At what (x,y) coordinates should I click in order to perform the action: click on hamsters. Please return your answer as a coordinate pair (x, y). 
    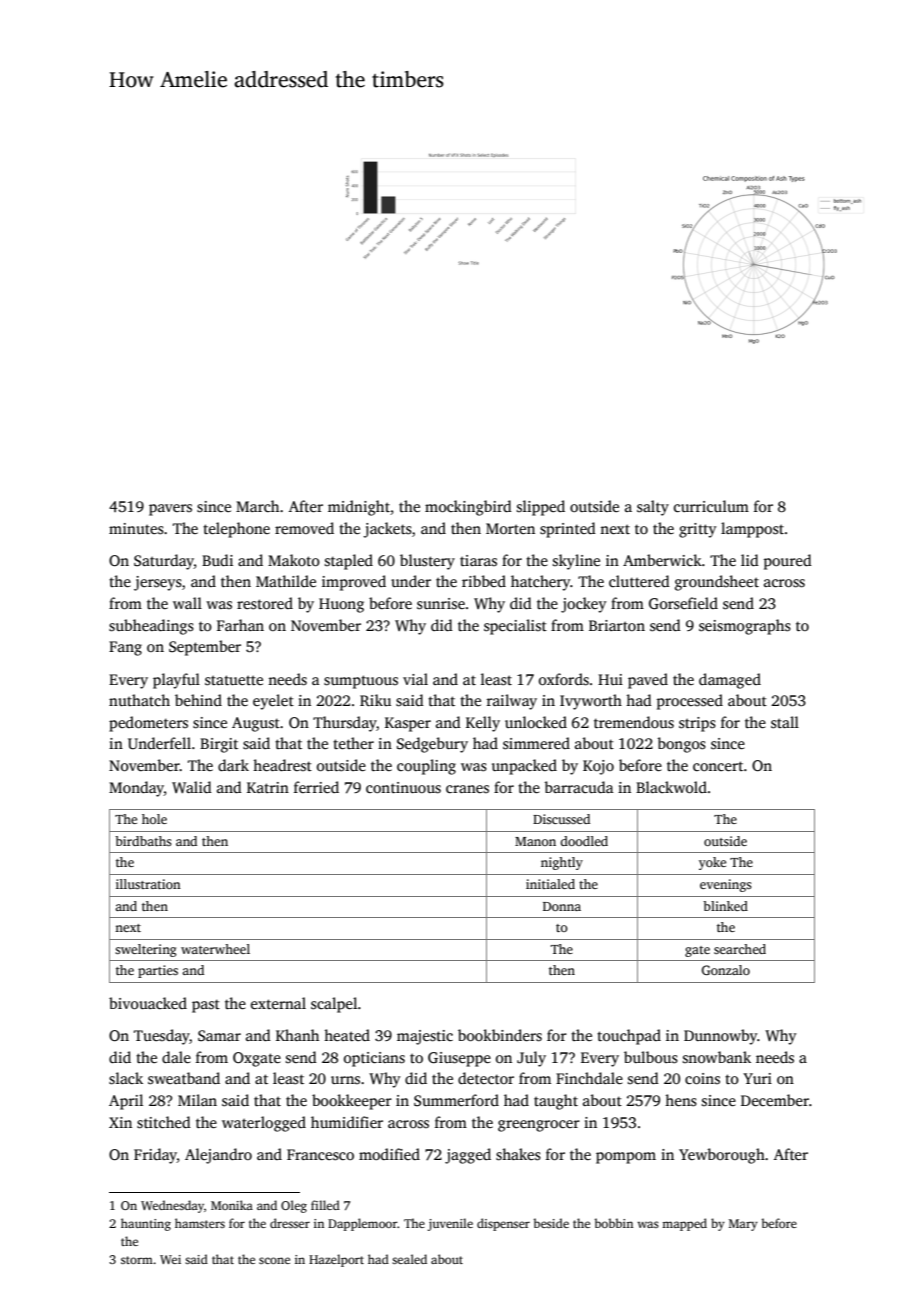
    Looking at the image, I should click on (200, 1223).
